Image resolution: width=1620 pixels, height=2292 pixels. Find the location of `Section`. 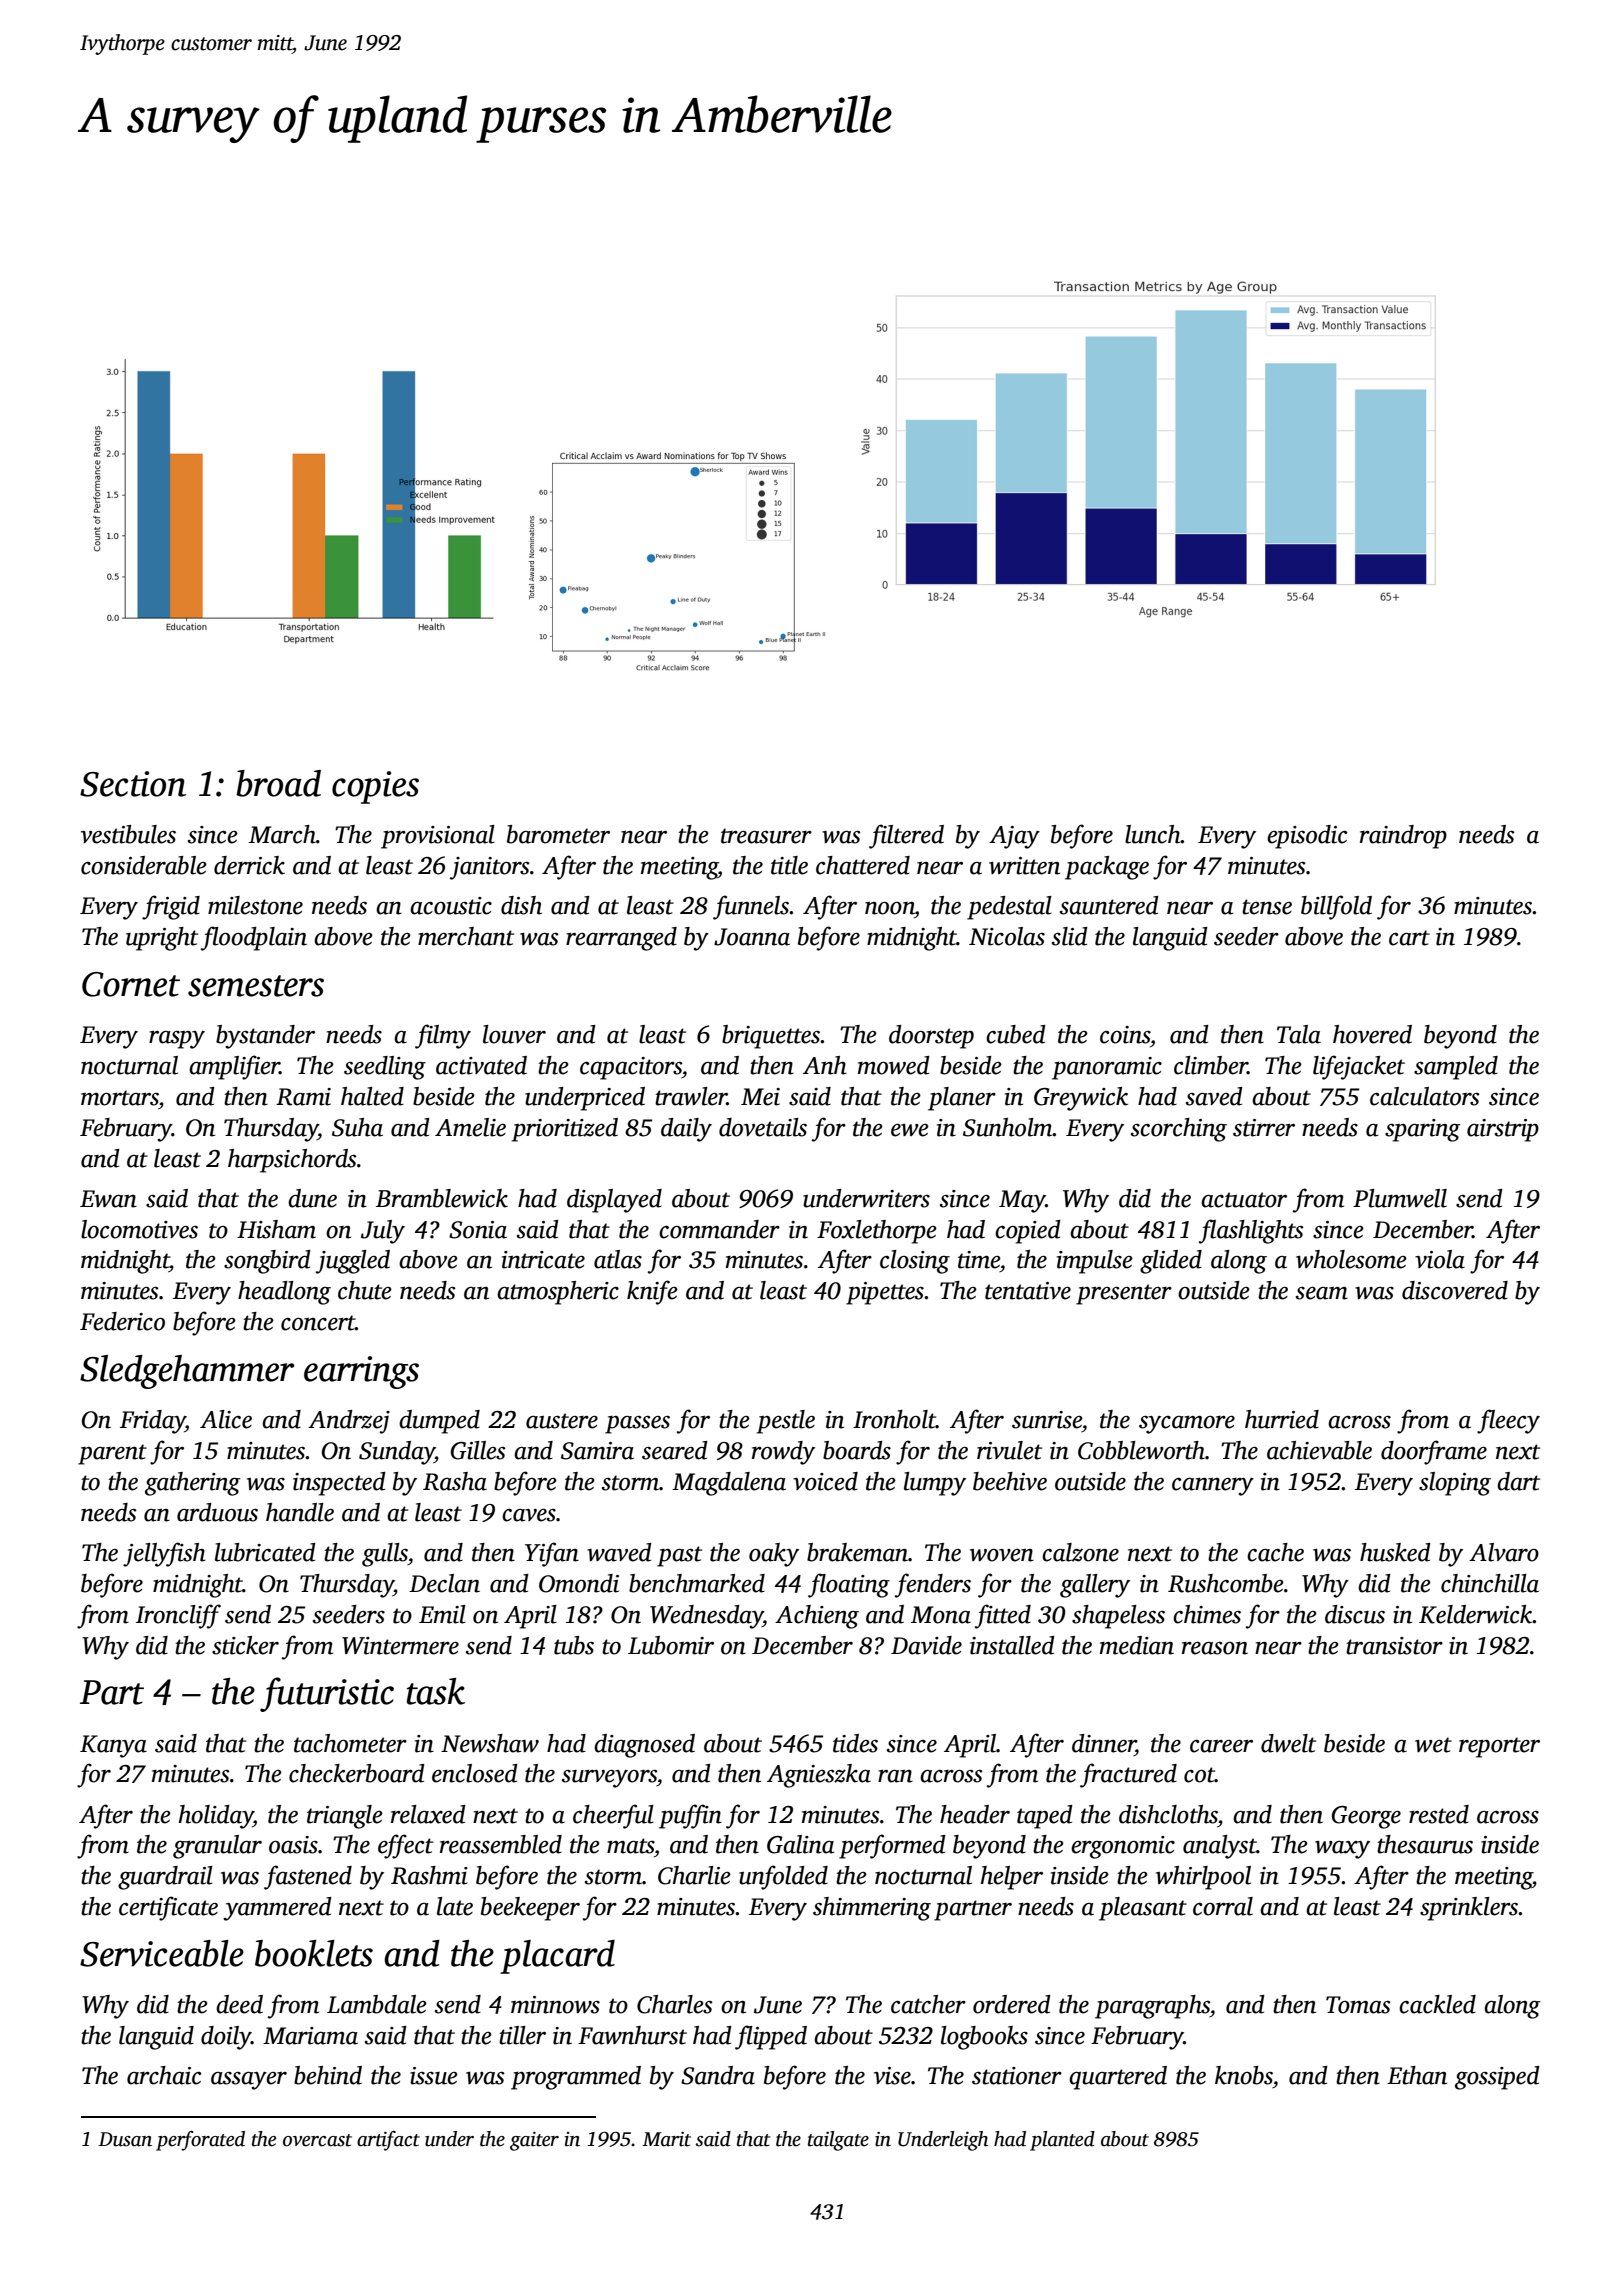

Section is located at coordinates (133, 784).
